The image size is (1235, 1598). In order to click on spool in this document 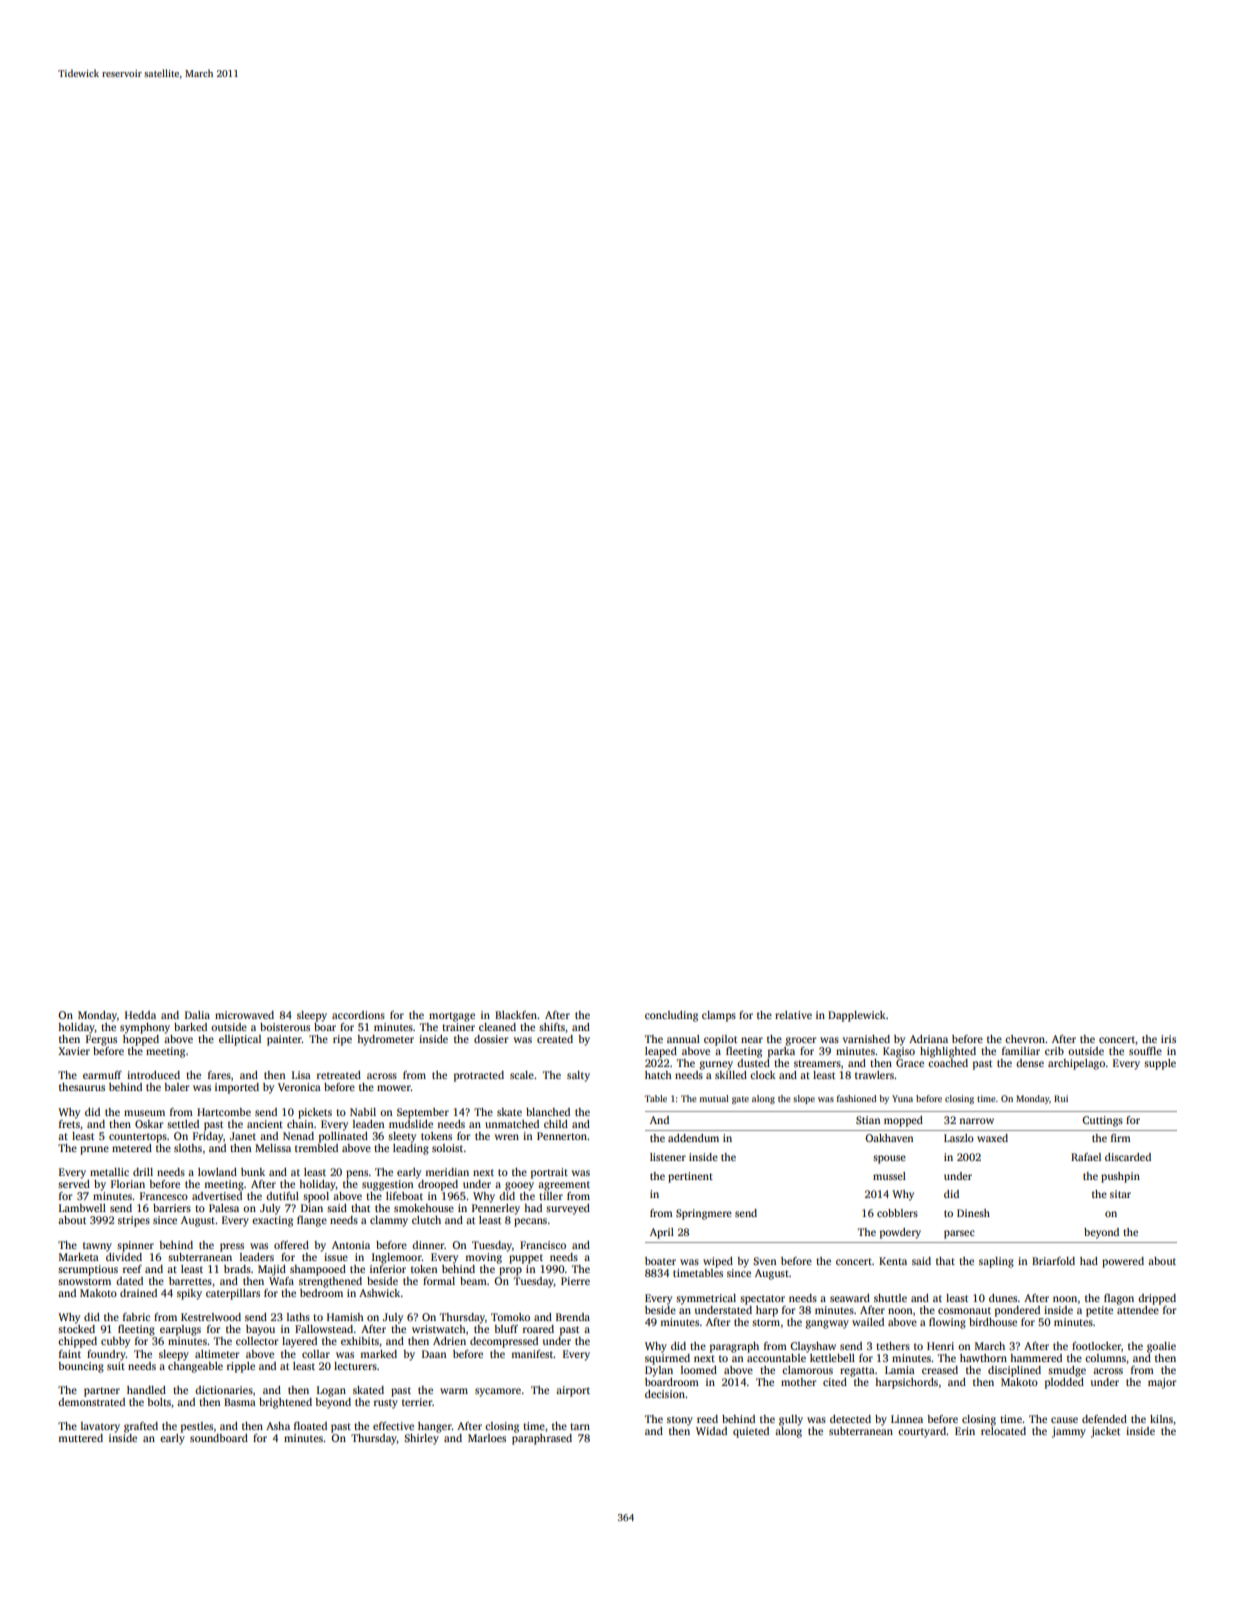, I will do `click(316, 1197)`.
